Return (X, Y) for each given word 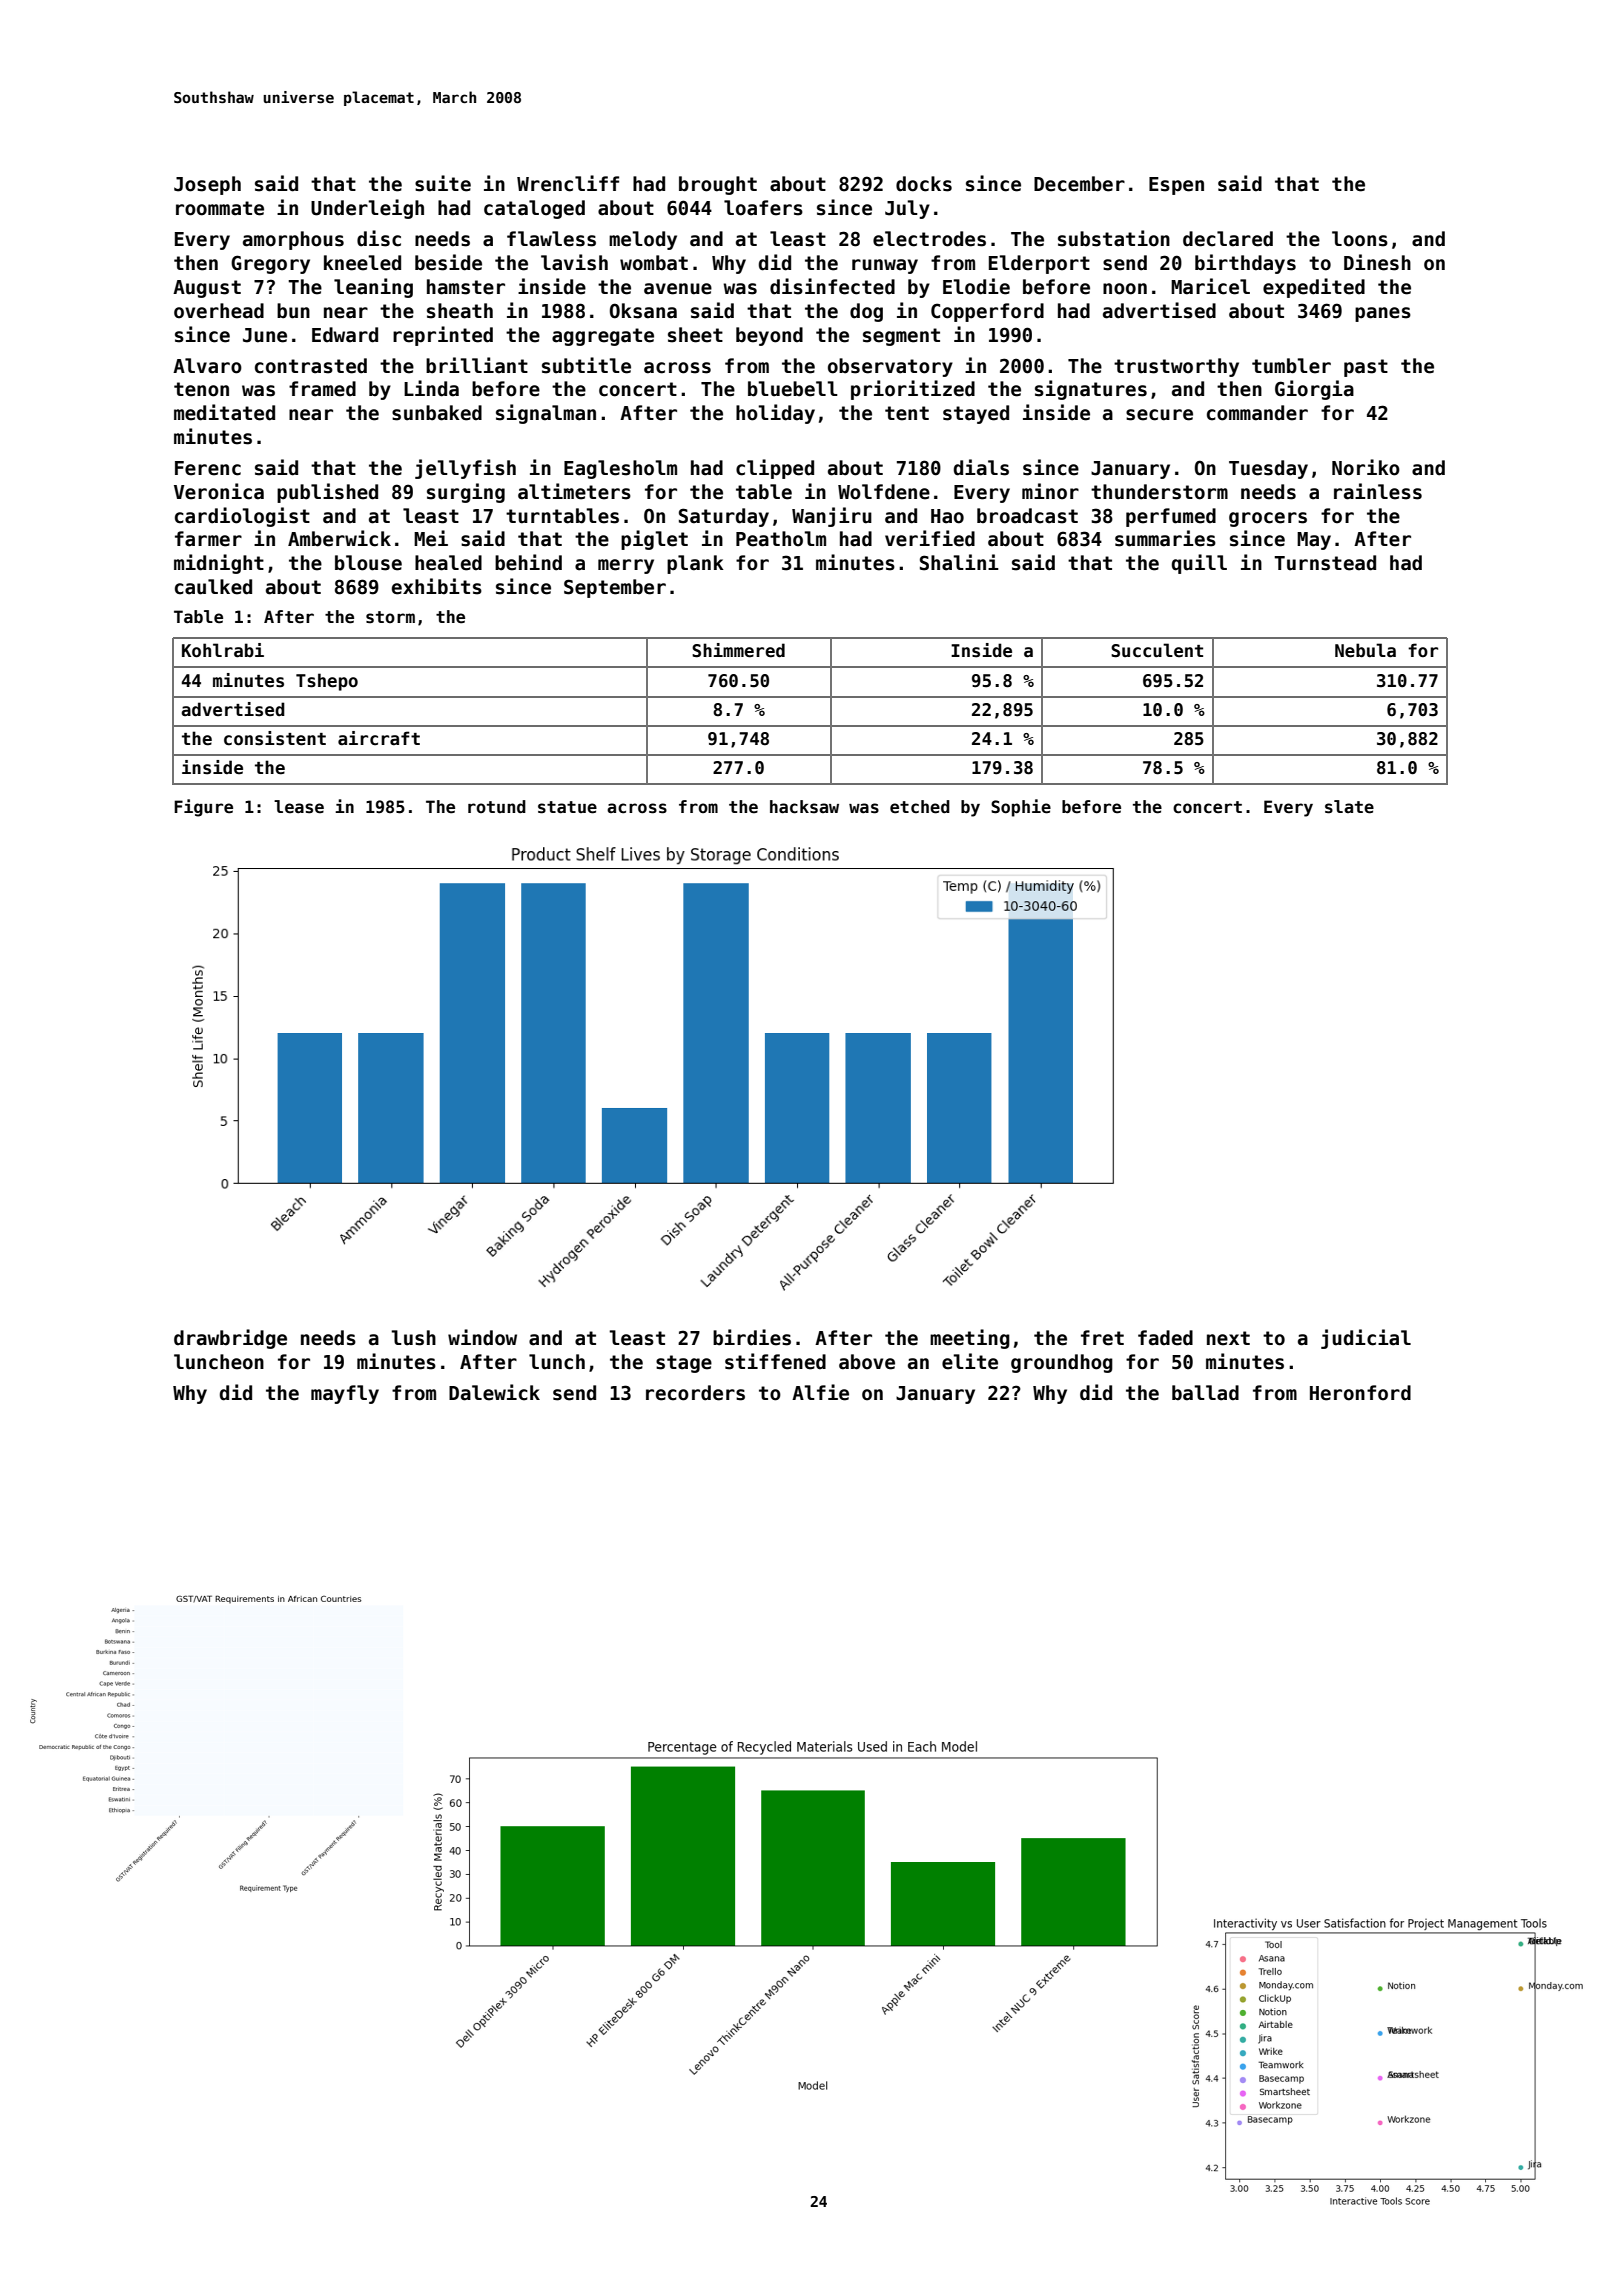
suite (443, 183)
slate (1349, 807)
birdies (752, 1337)
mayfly (345, 1394)
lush (413, 1338)
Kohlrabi (223, 650)
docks (924, 184)
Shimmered (738, 650)
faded (1165, 1338)
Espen (1176, 186)
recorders (695, 1393)
